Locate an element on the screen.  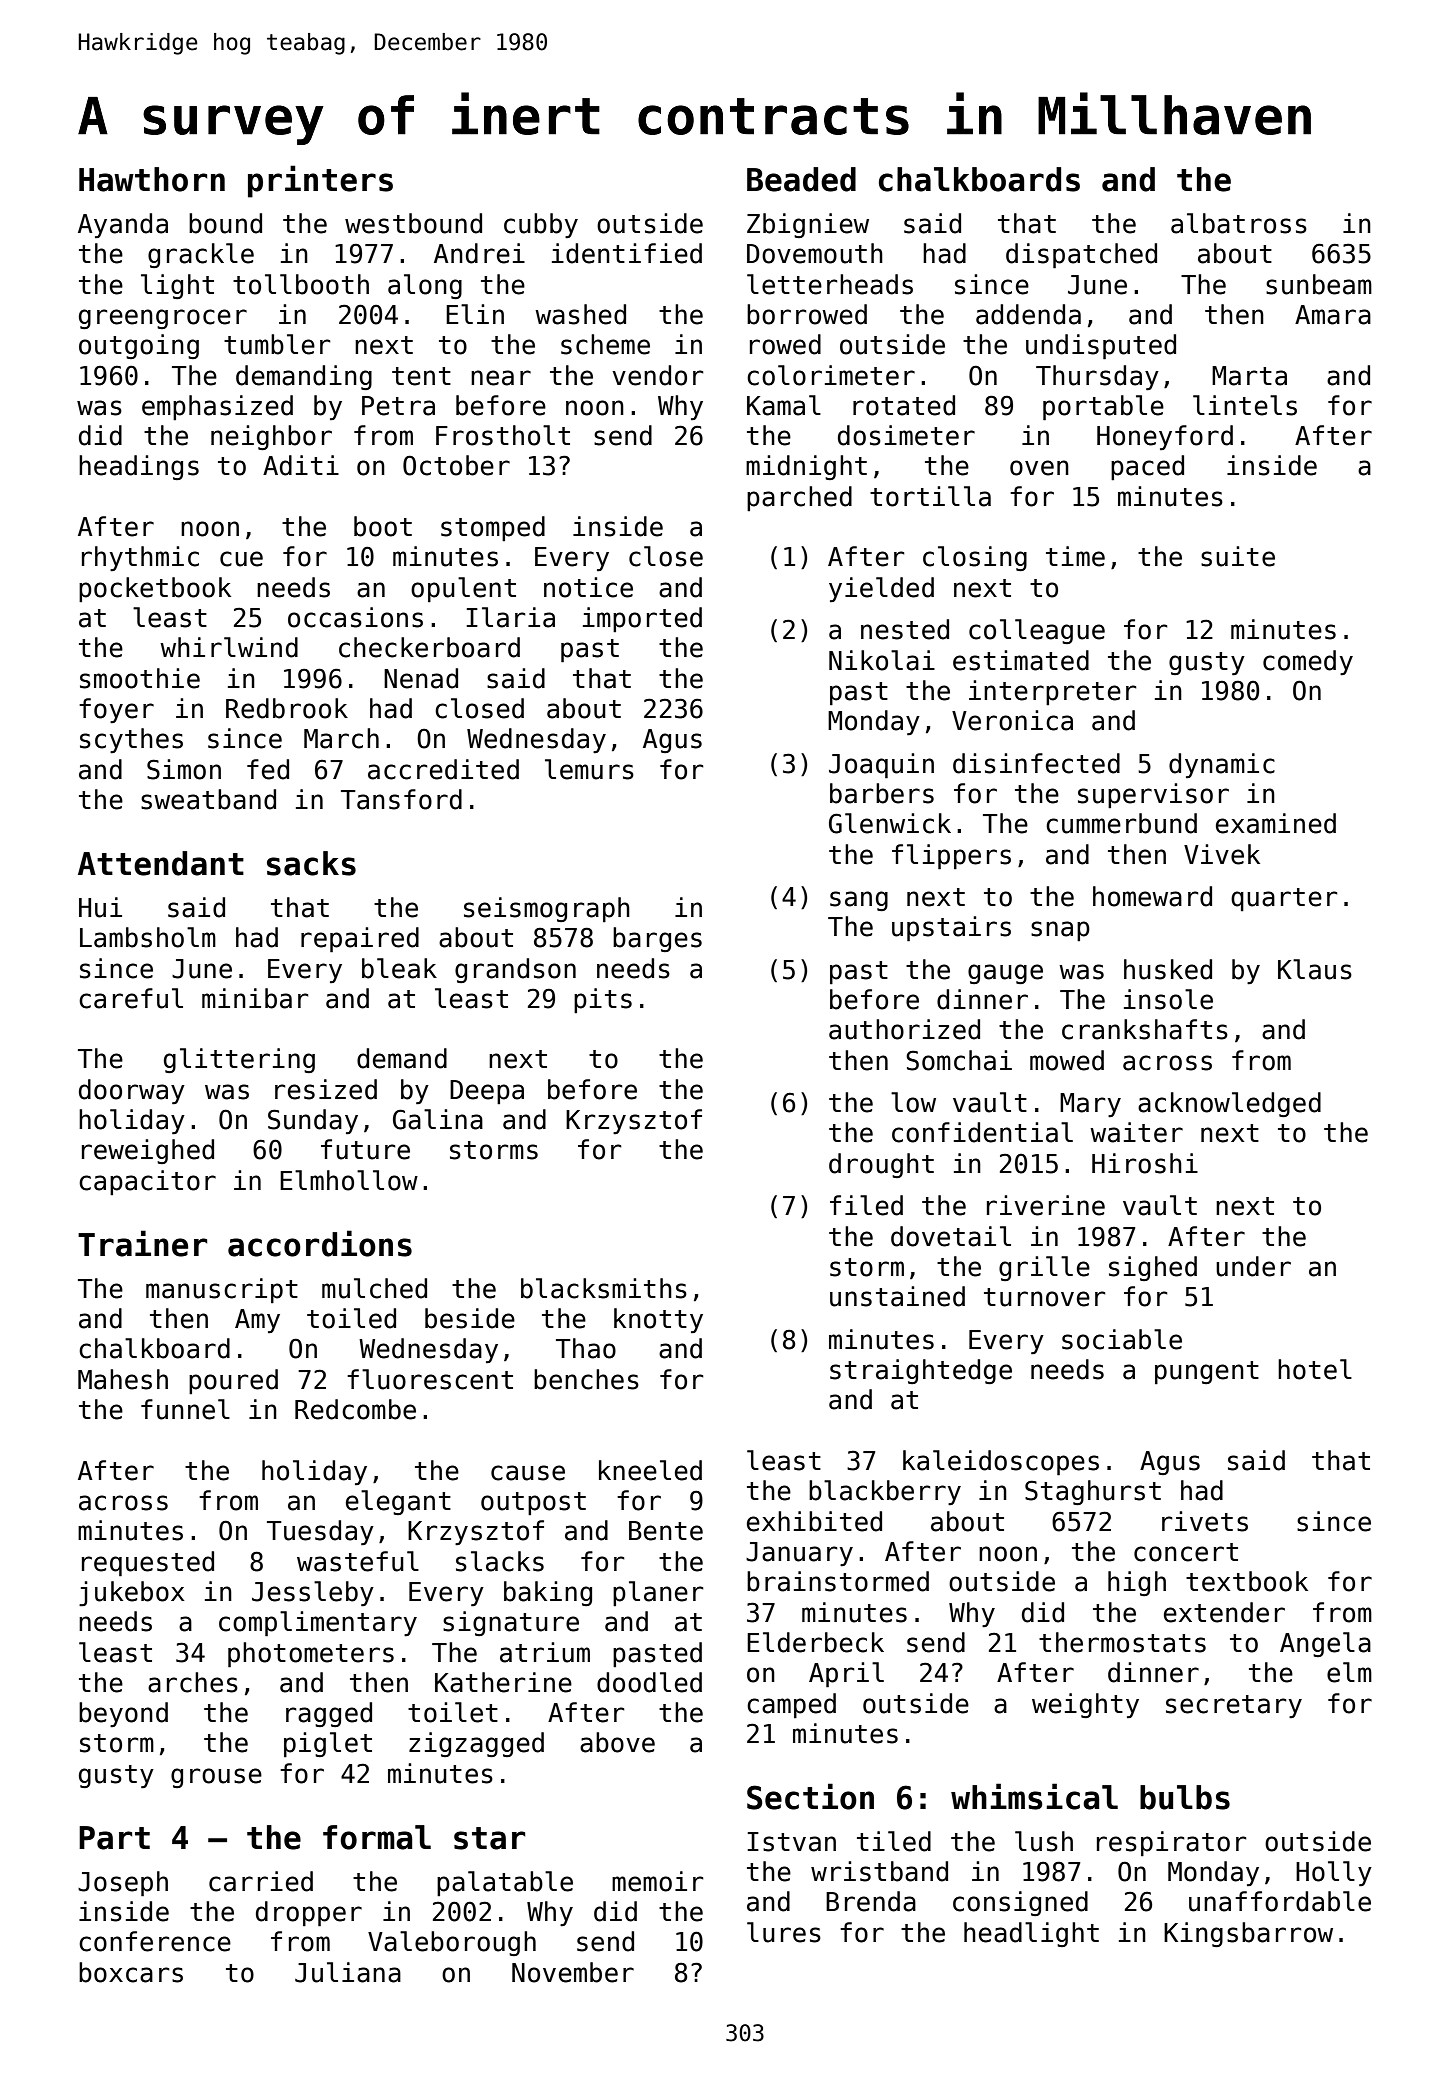
vendor is located at coordinates (658, 375).
